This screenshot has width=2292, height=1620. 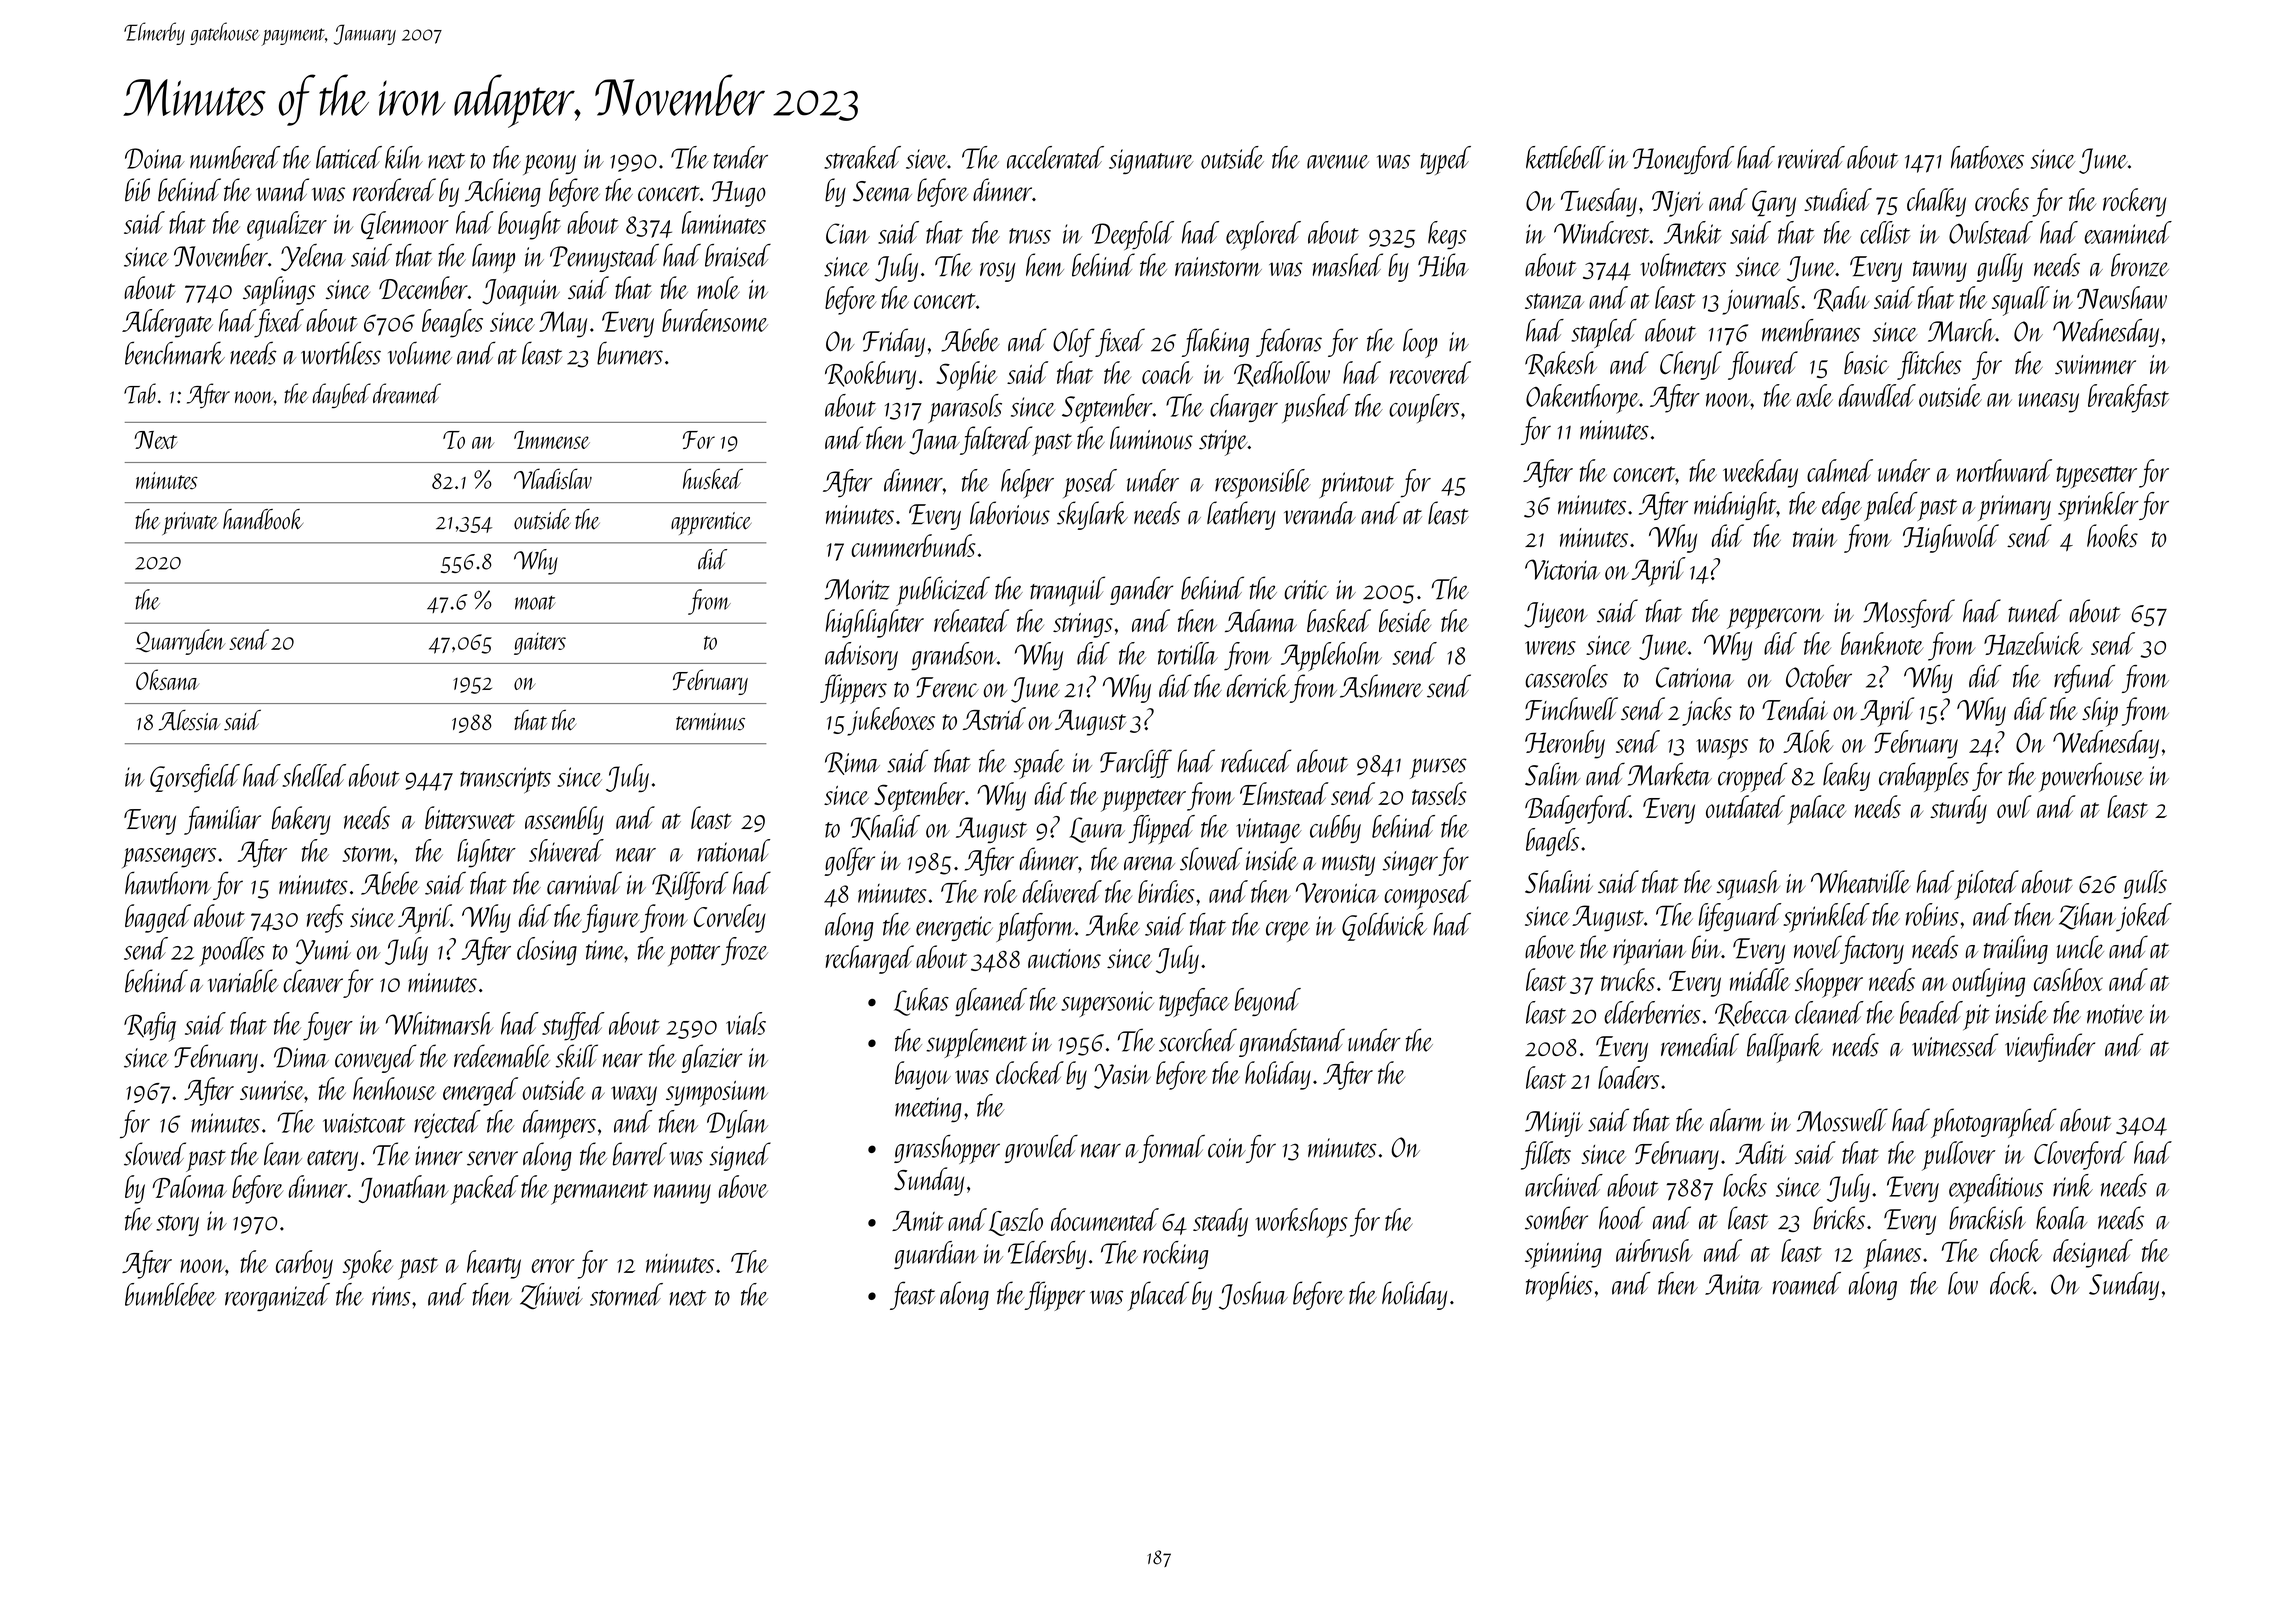 I want to click on spoke, so click(x=368, y=1265).
